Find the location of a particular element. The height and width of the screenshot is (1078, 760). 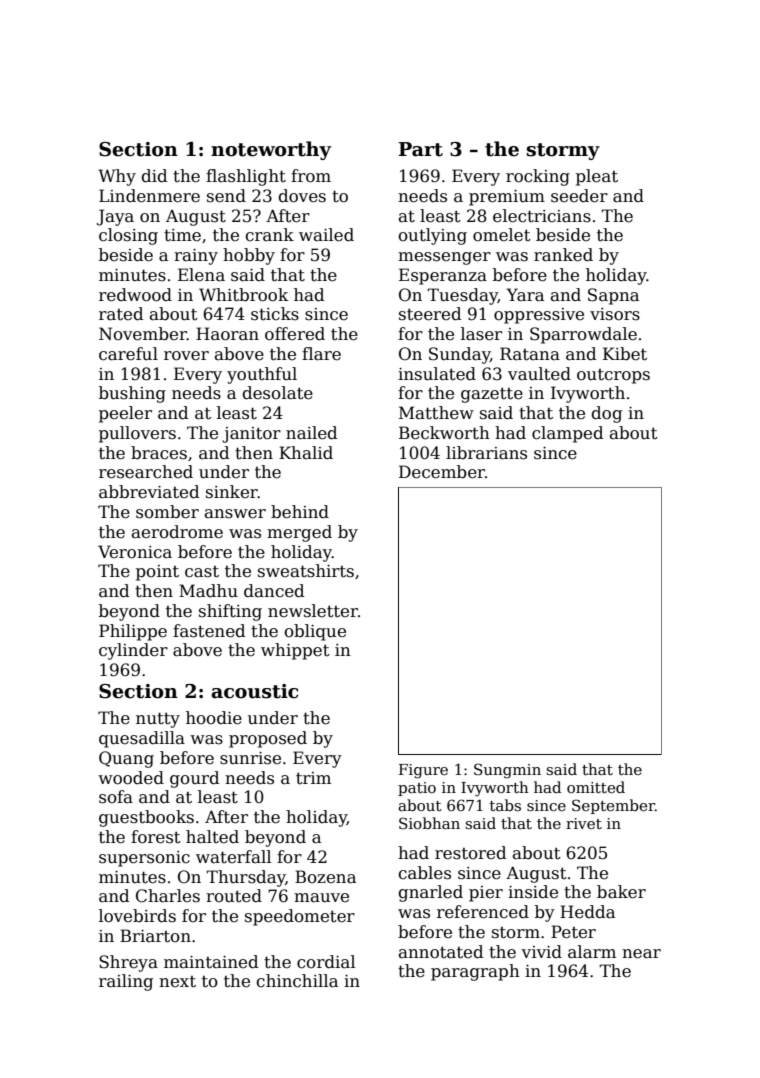

Shreya is located at coordinates (128, 963).
